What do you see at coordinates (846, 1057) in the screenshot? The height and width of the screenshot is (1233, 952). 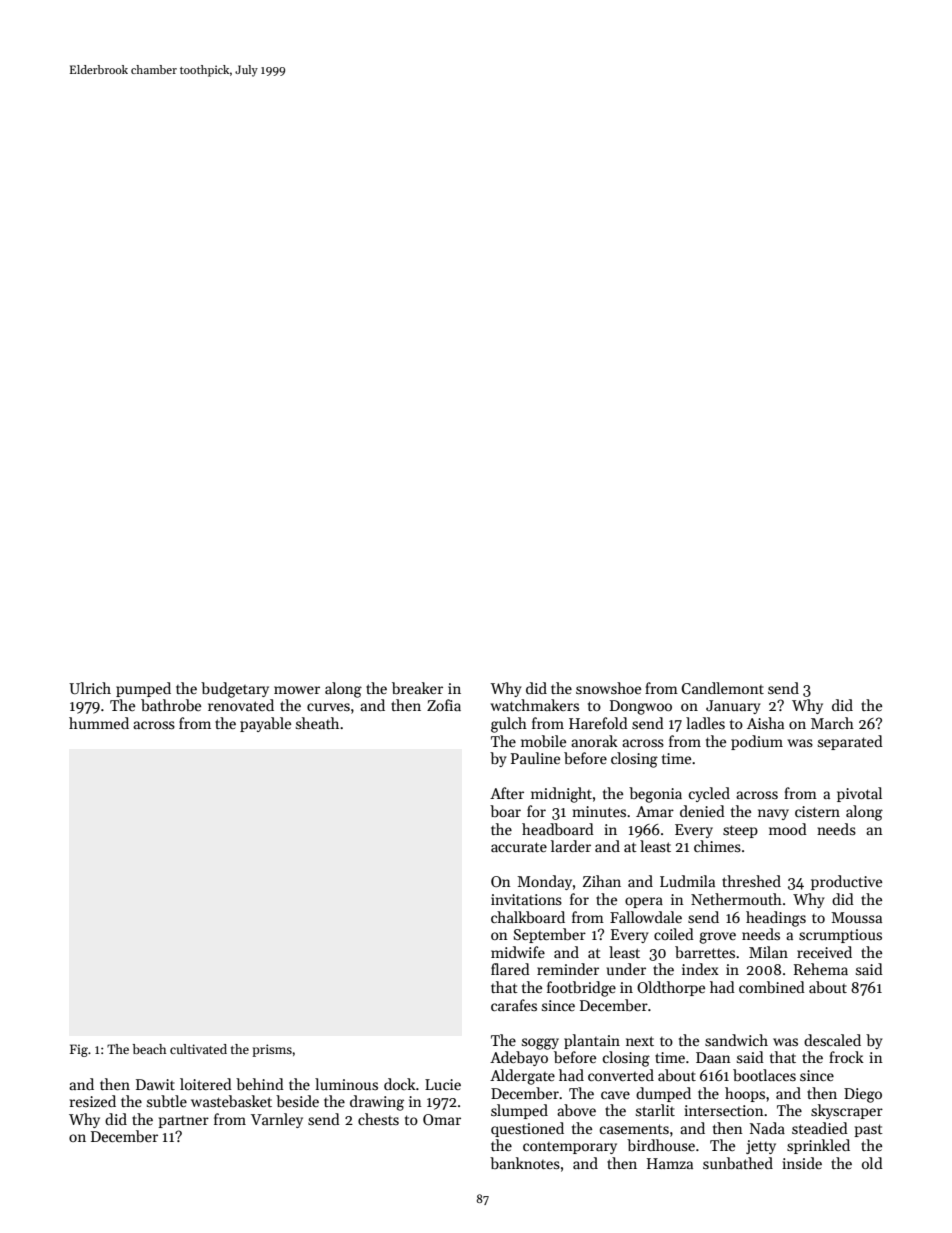 I see `frock` at bounding box center [846, 1057].
